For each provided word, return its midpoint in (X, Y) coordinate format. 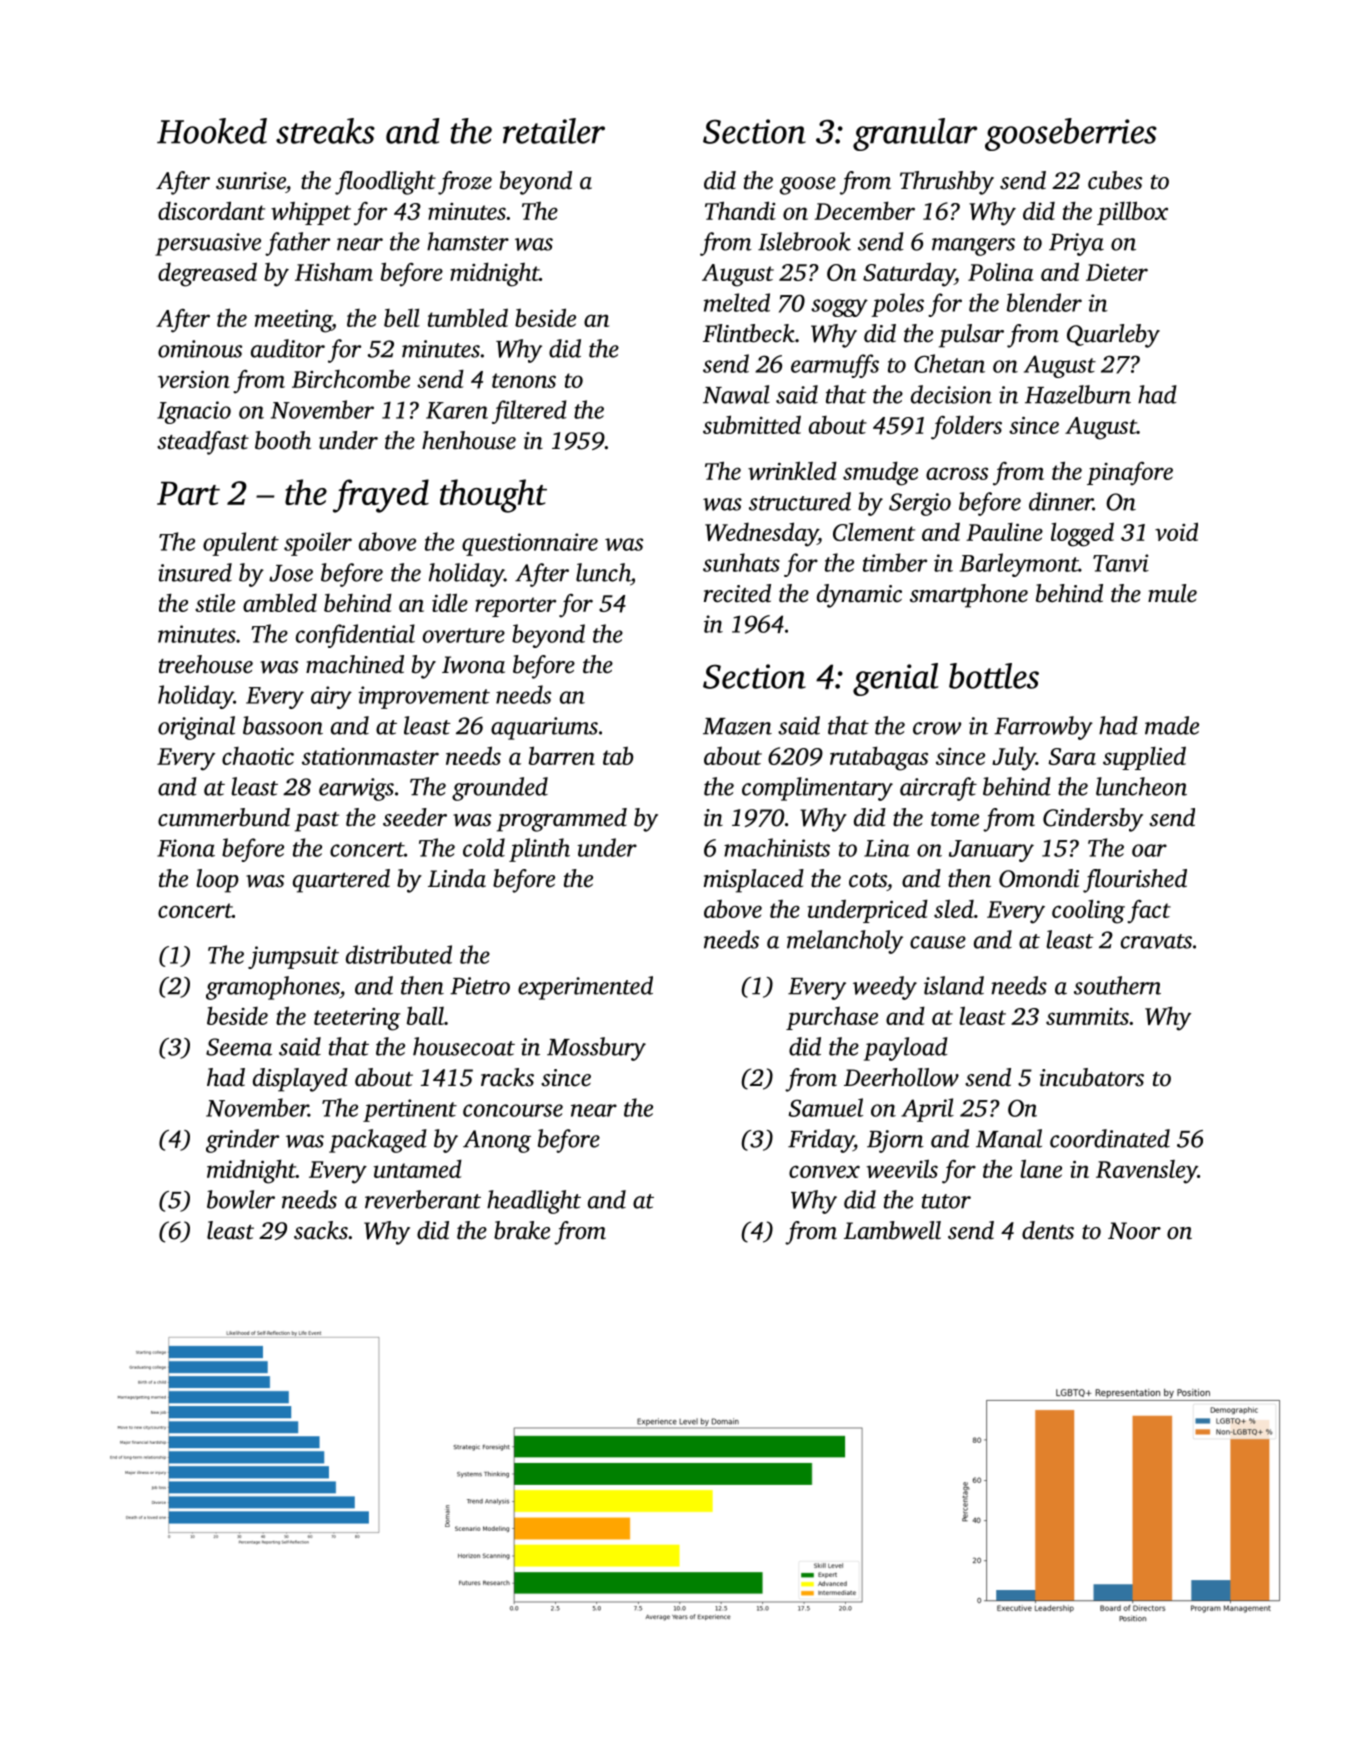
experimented (585, 988)
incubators (1092, 1077)
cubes (1115, 180)
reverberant (423, 1199)
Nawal (736, 394)
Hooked (212, 131)
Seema (239, 1047)
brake (522, 1230)
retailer (554, 131)
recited (737, 593)
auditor (288, 348)
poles (897, 305)
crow (937, 728)
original (196, 728)
